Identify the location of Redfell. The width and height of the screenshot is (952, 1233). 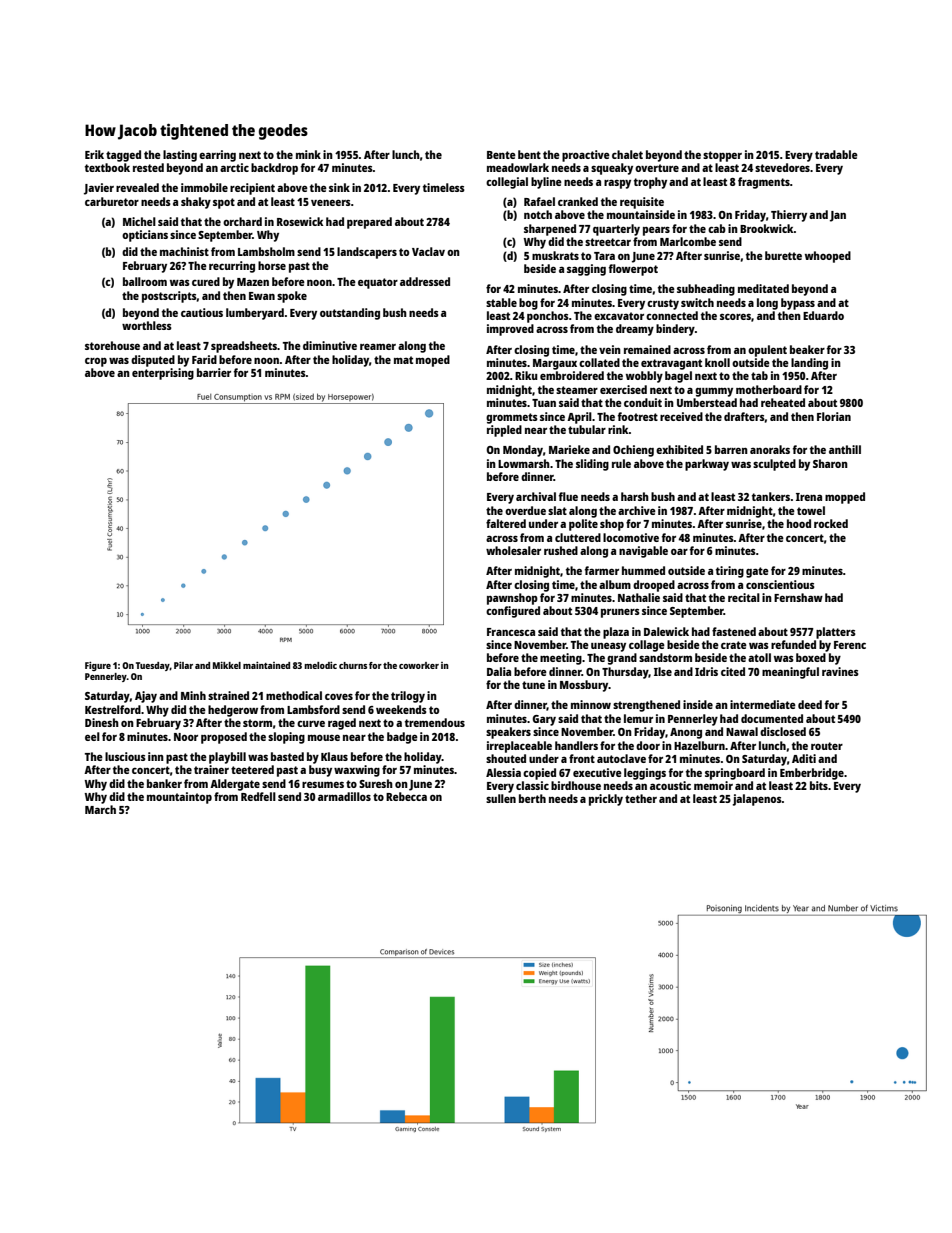
(258, 796).
